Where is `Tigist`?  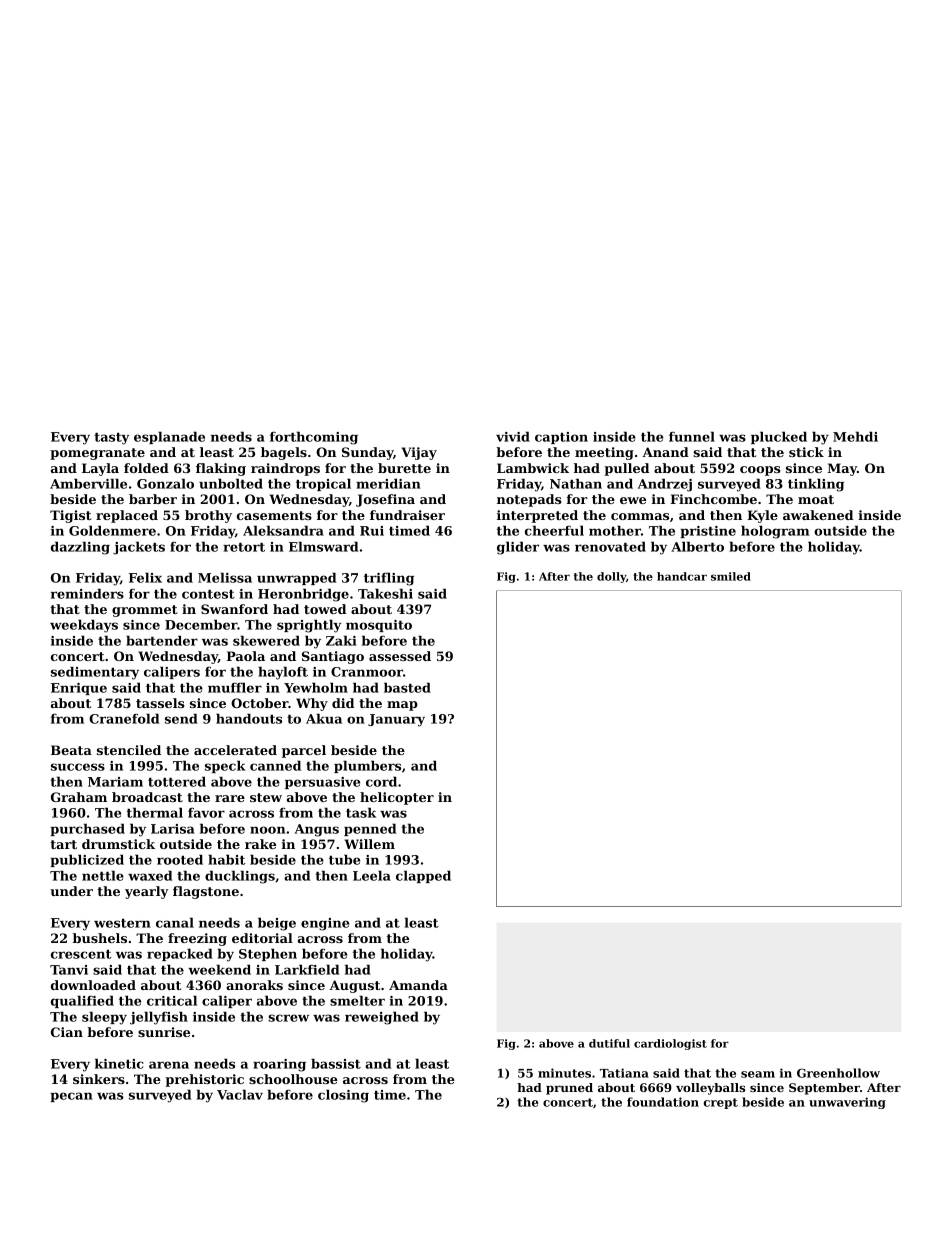
Tigist is located at coordinates (71, 516).
